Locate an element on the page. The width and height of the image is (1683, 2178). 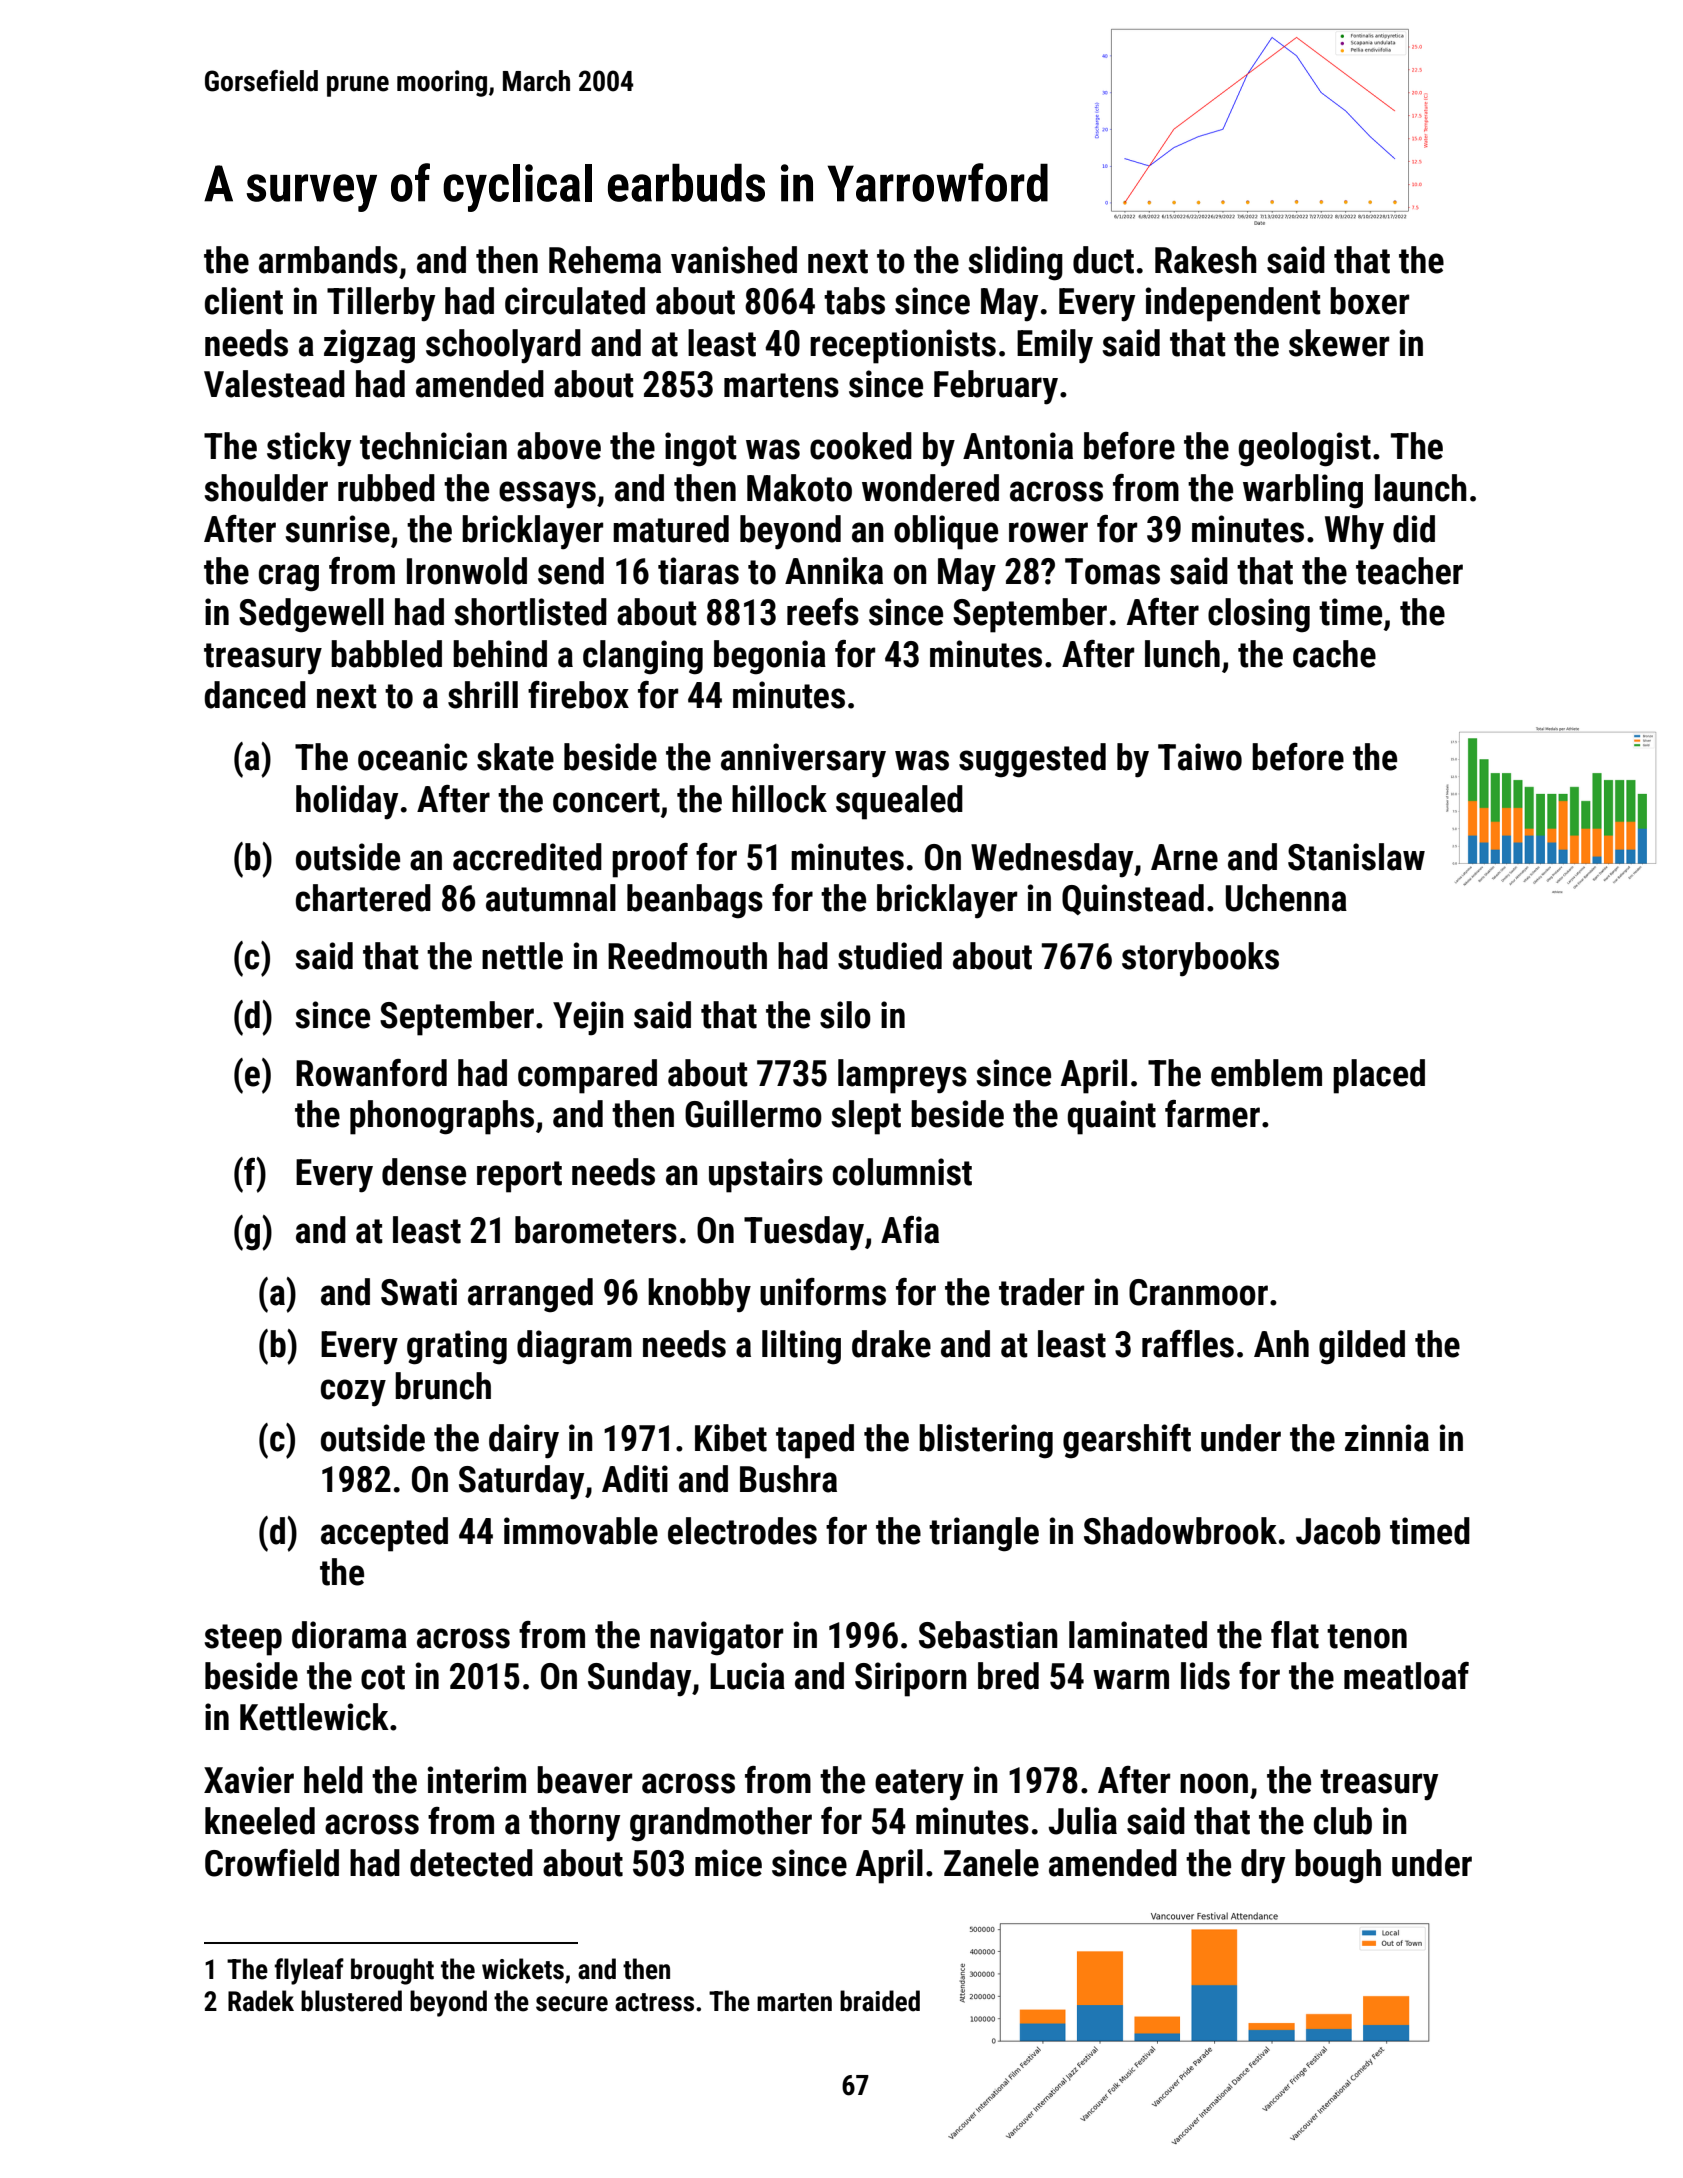
above is located at coordinates (559, 446).
